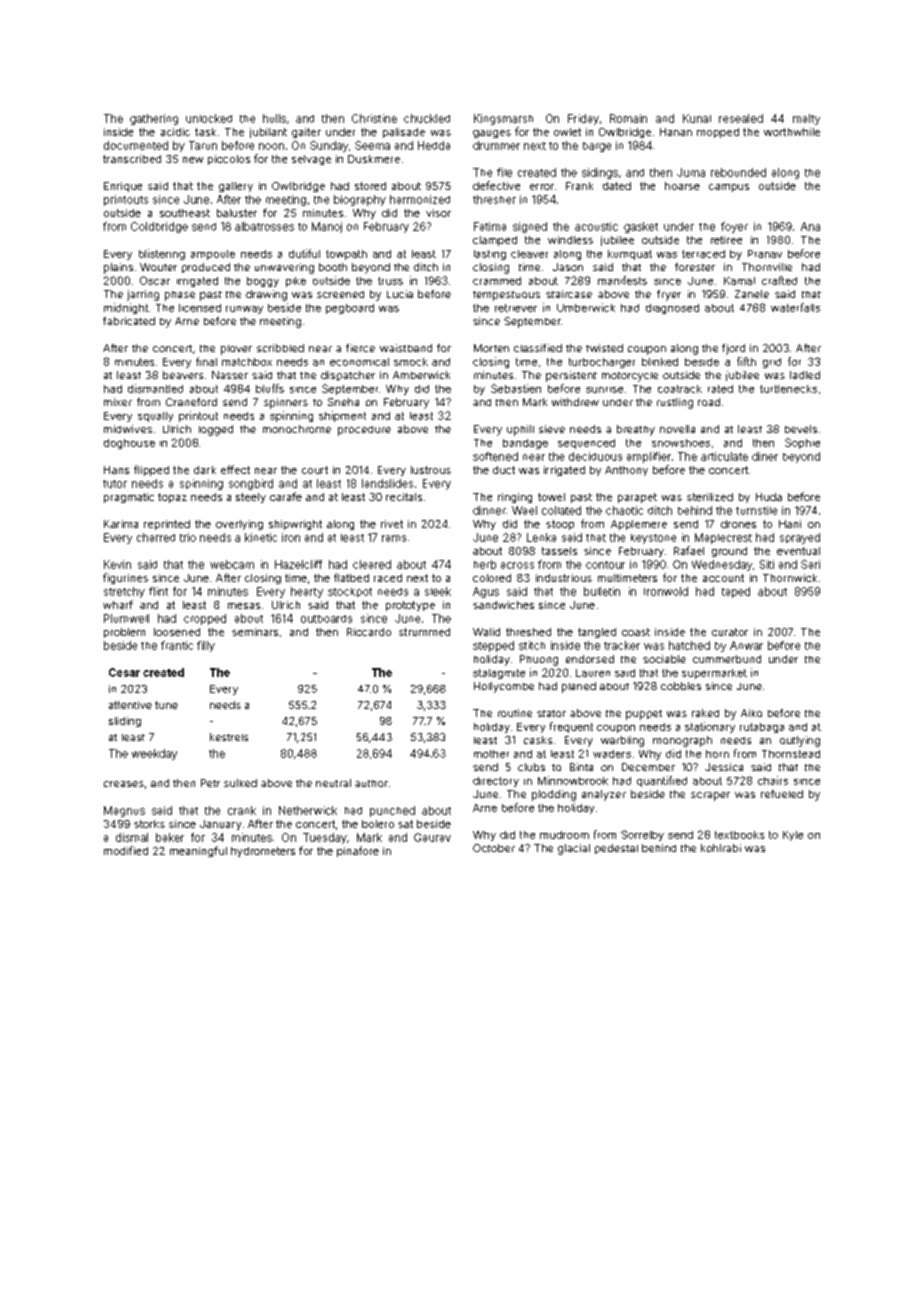 Image resolution: width=924 pixels, height=1308 pixels. What do you see at coordinates (800, 741) in the image?
I see `outlying` at bounding box center [800, 741].
